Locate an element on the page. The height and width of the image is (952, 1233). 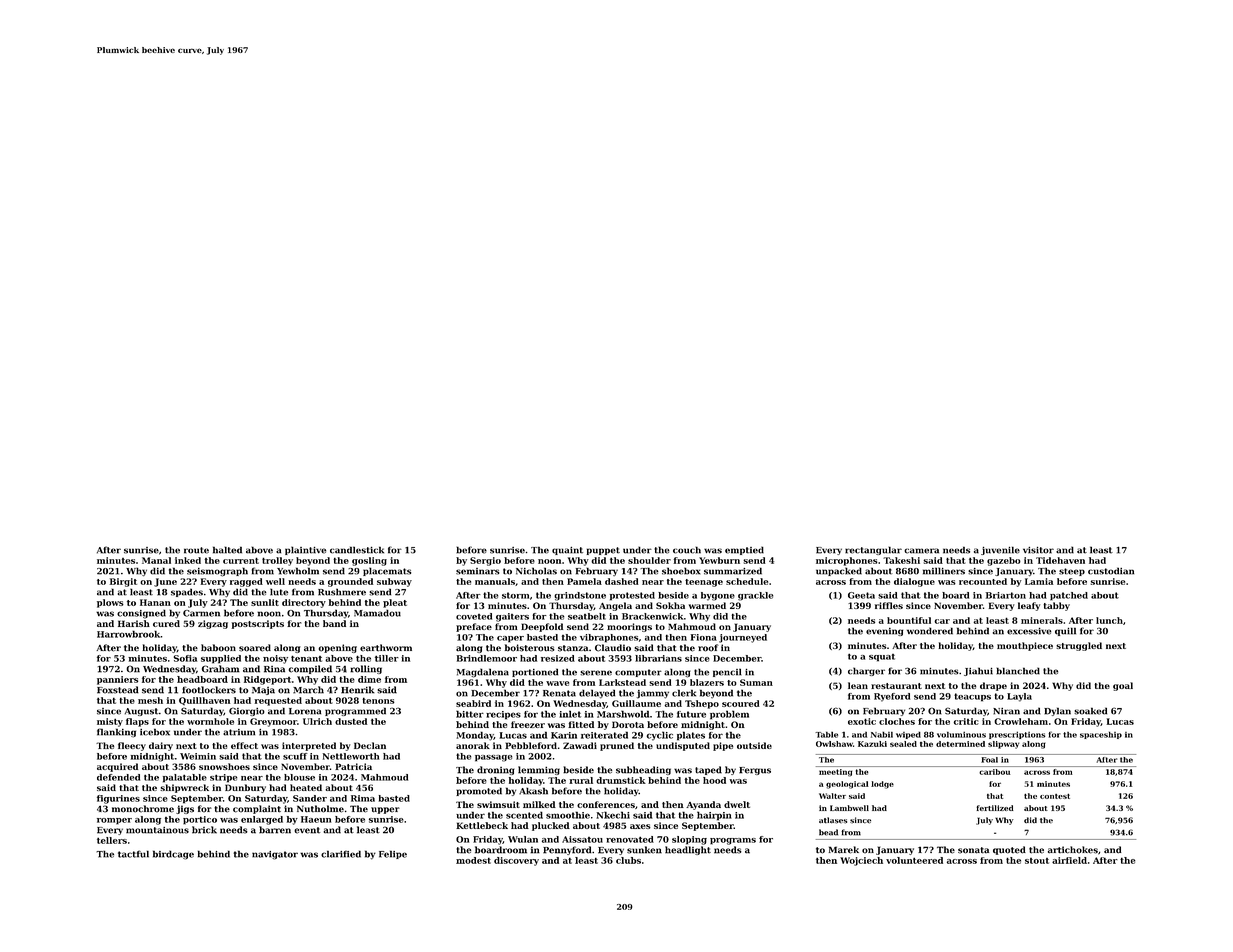
directory is located at coordinates (304, 603).
